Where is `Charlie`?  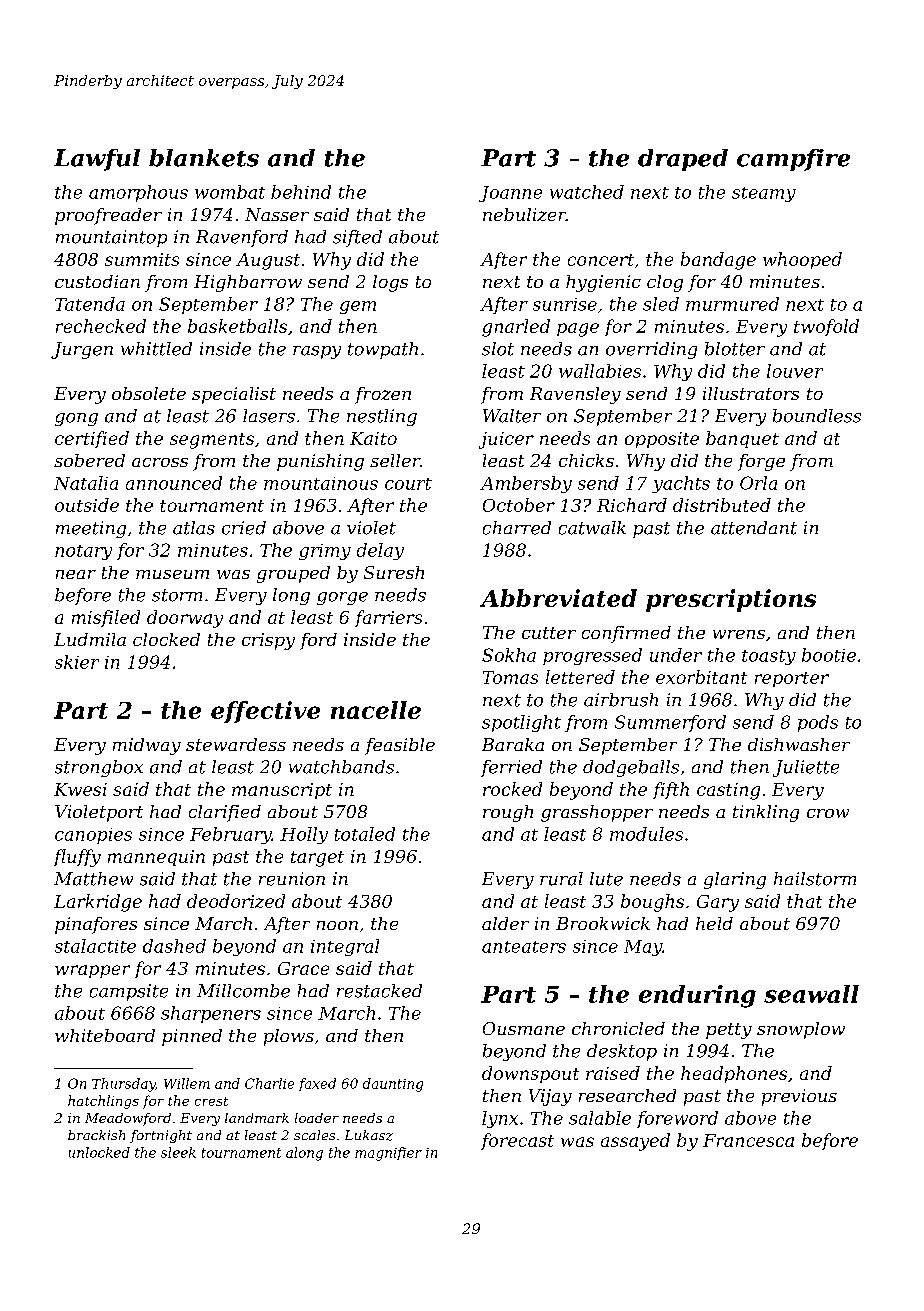
Charlie is located at coordinates (269, 1083).
